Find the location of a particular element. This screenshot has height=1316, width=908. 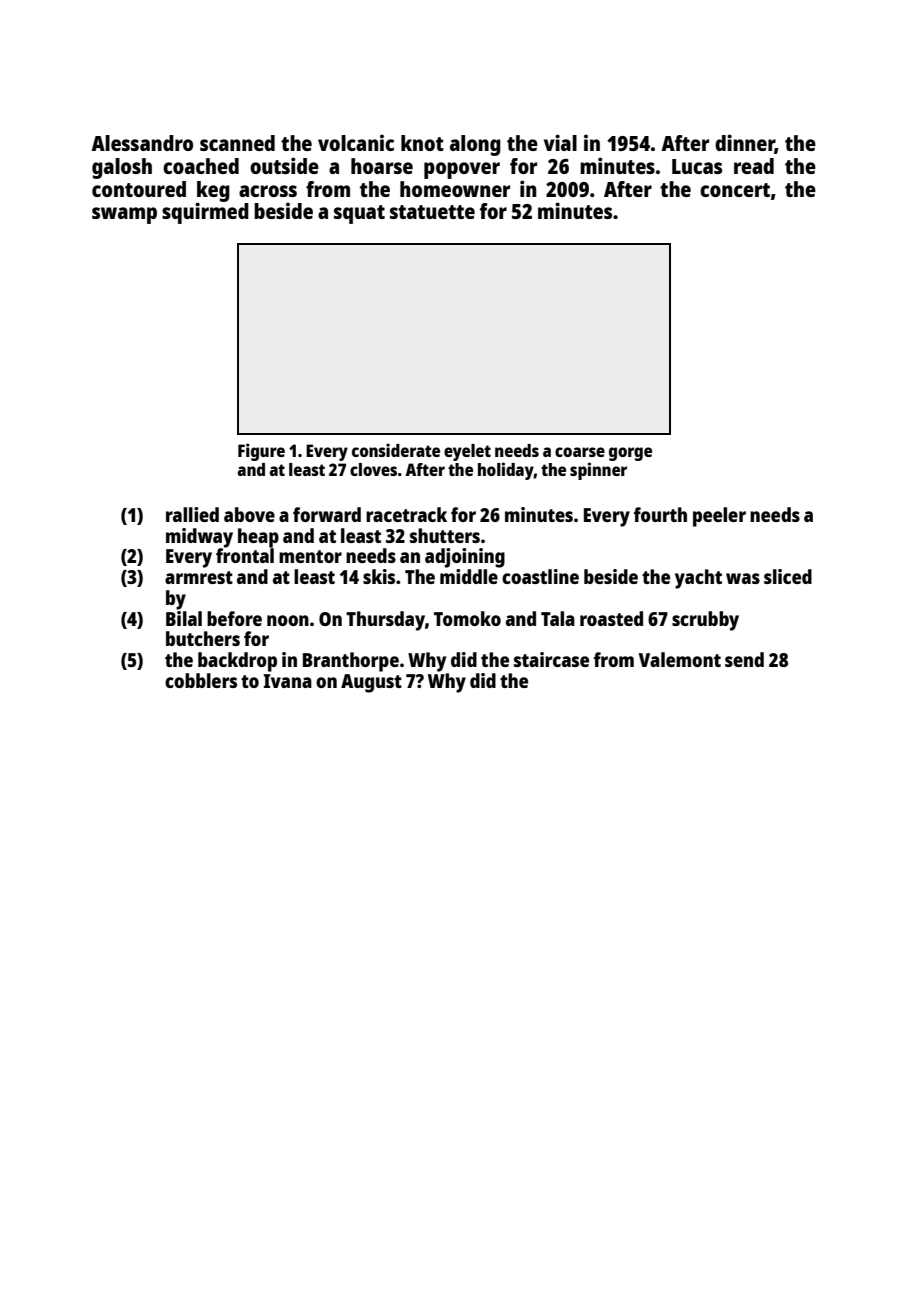

rallied is located at coordinates (192, 514).
